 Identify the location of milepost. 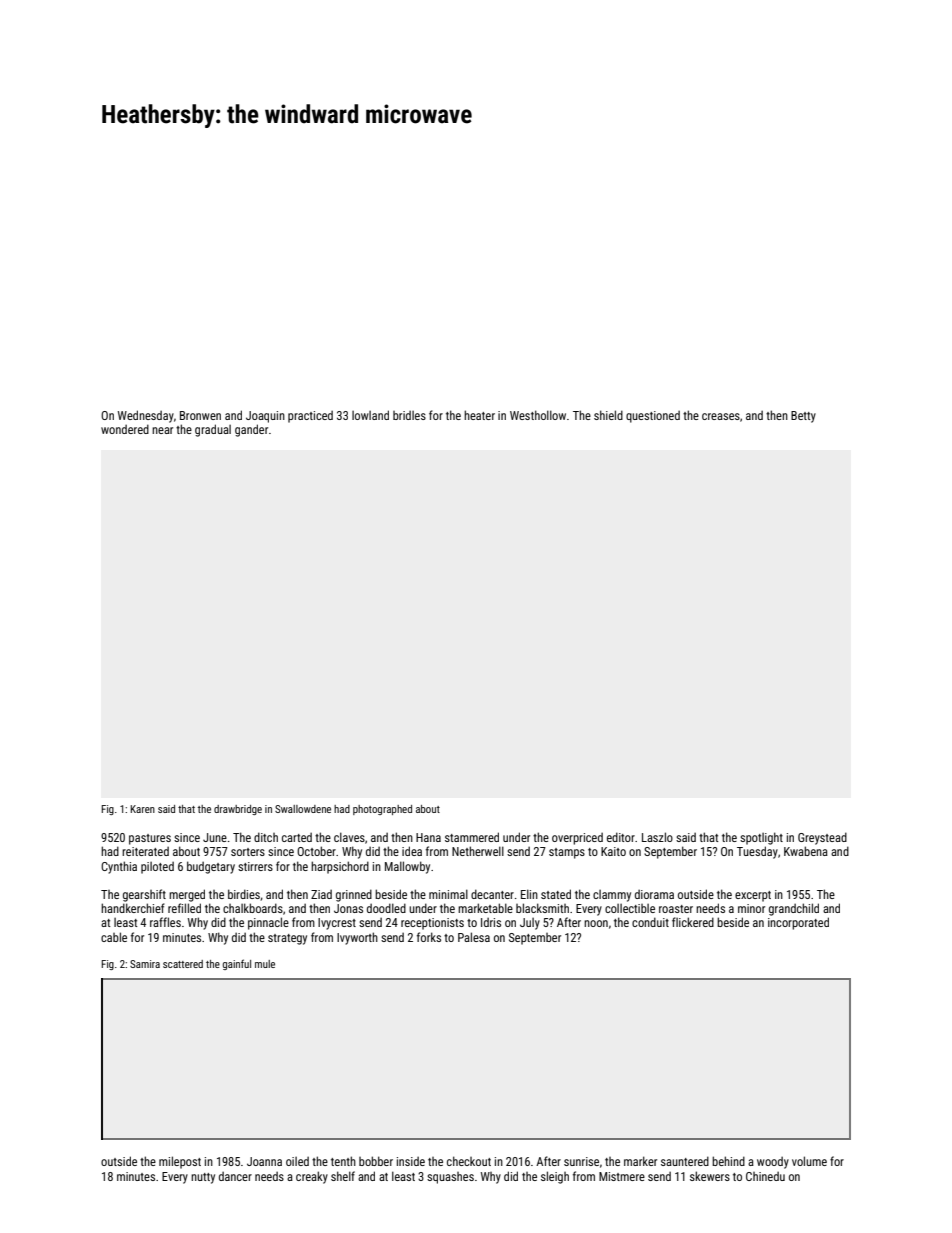
(180, 1162).
